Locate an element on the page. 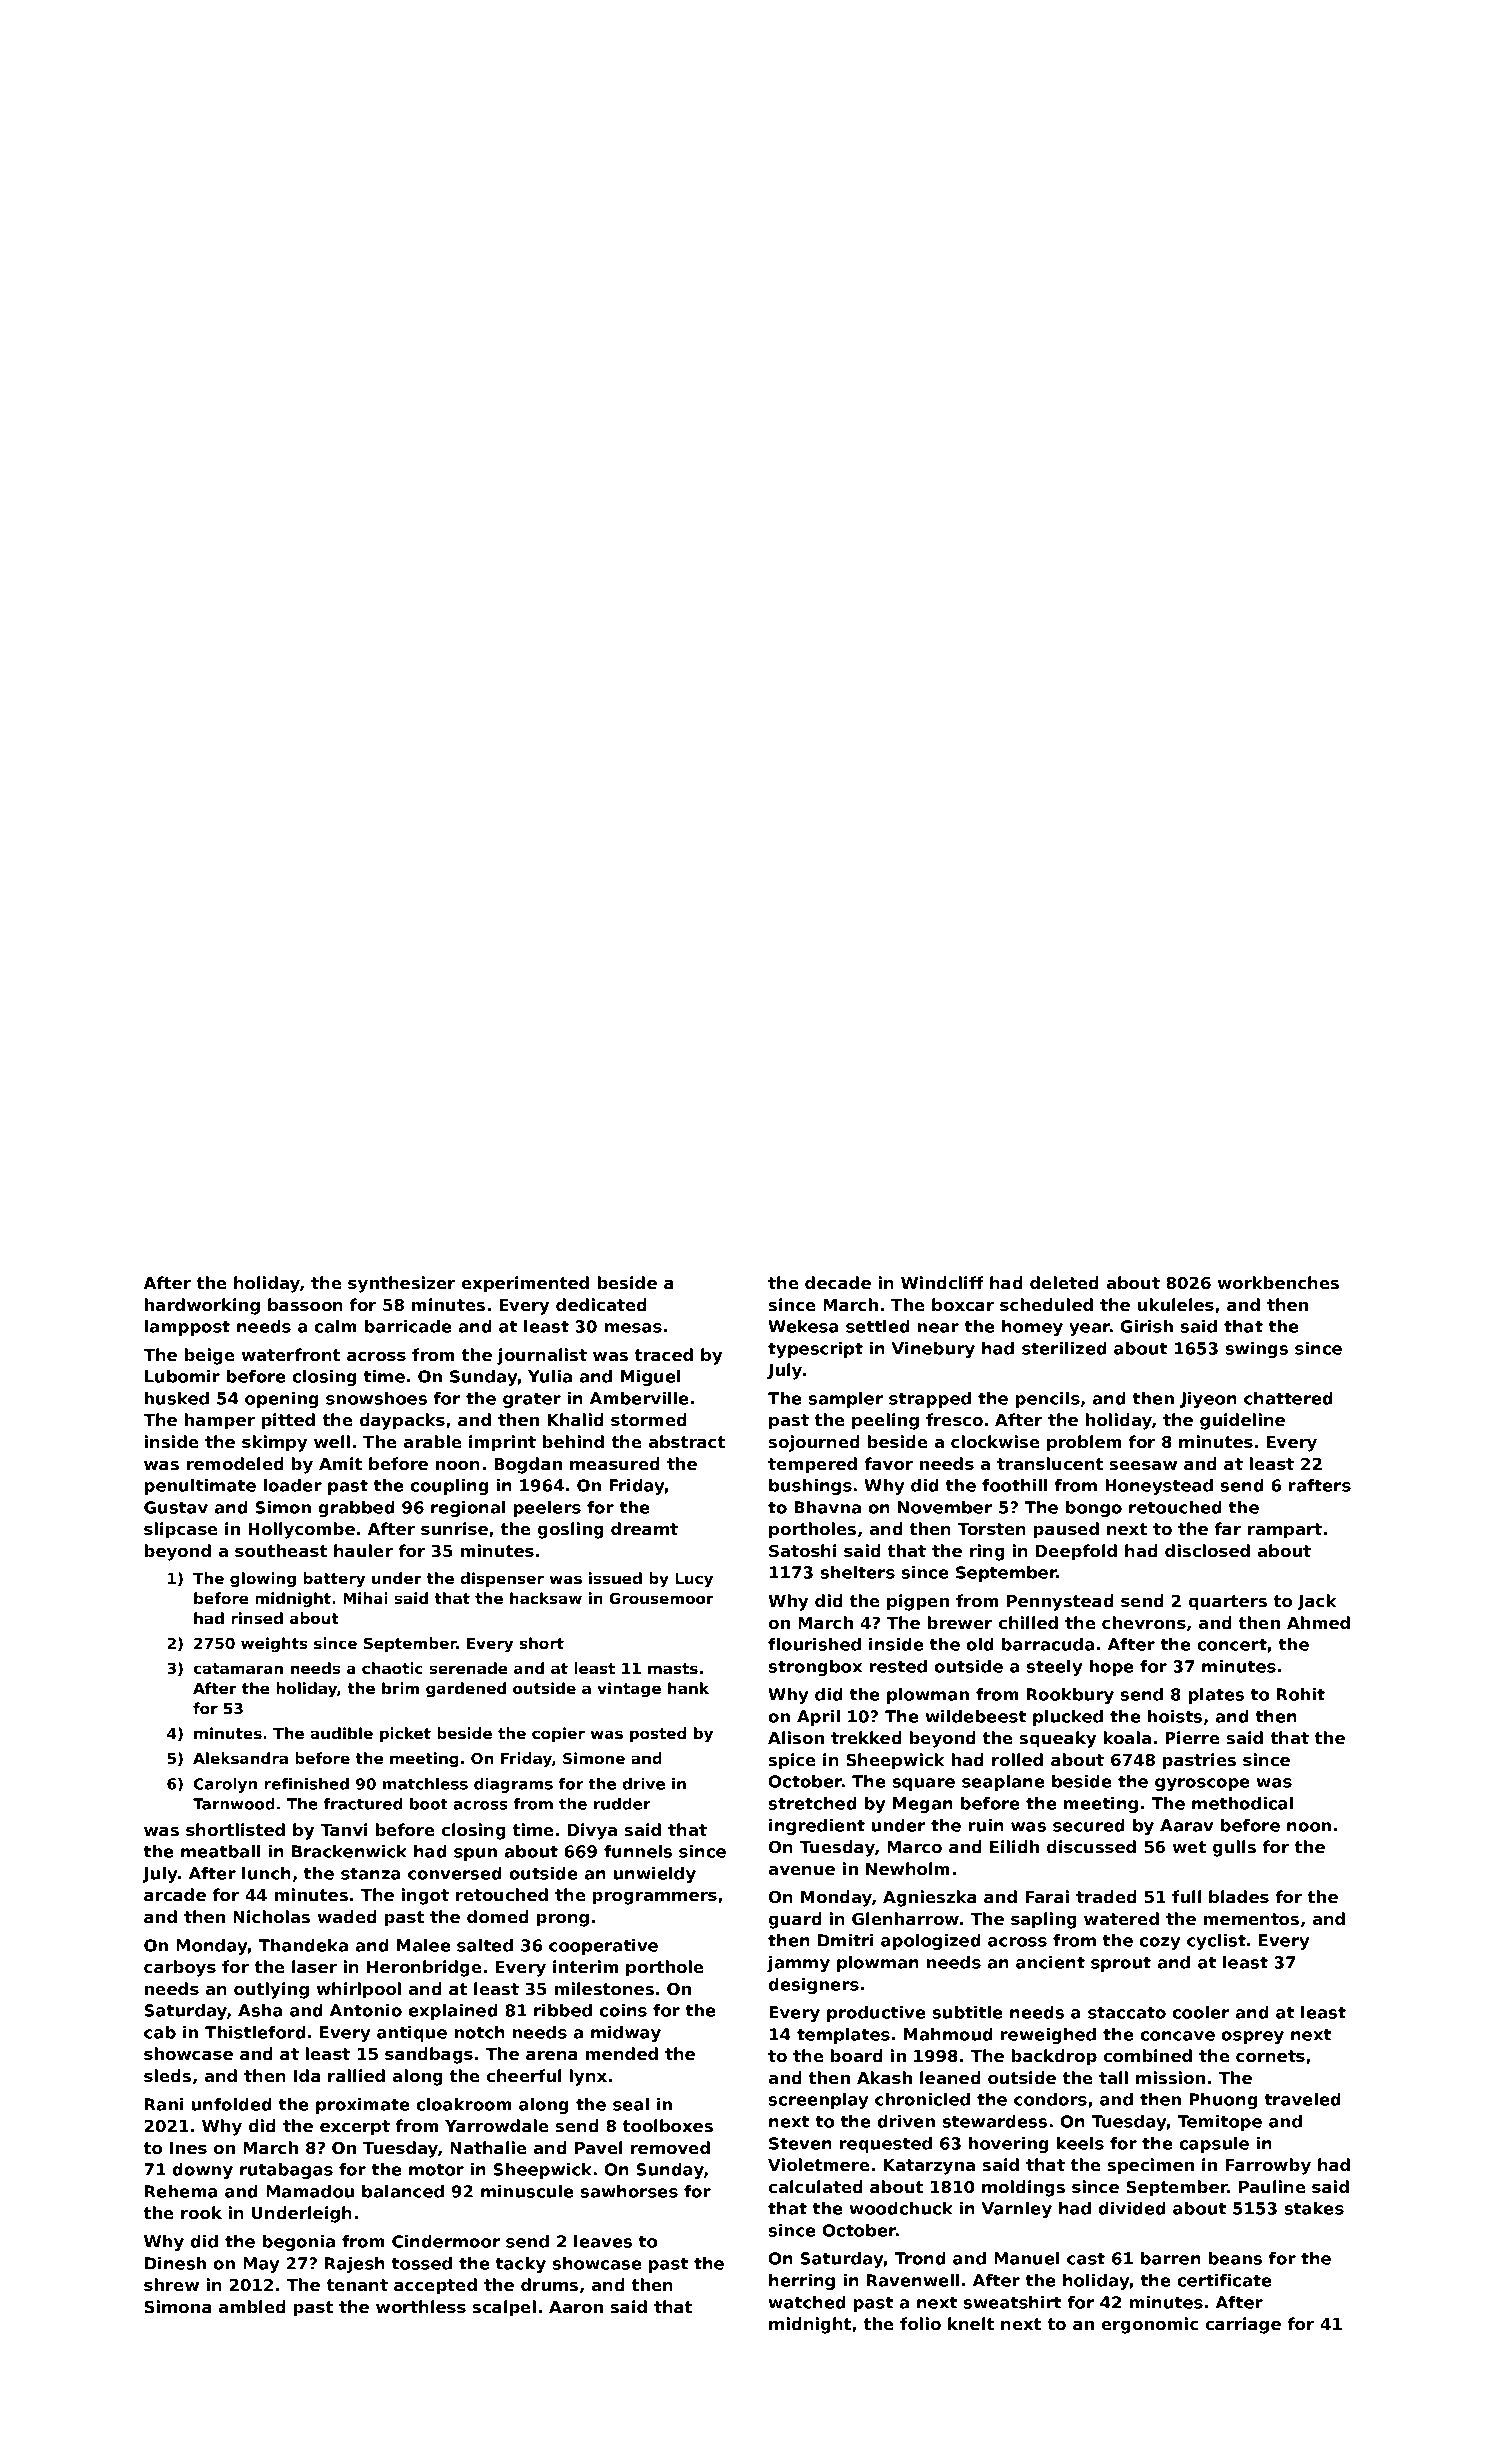 This page has width=1496, height=2464. methodical is located at coordinates (1243, 1803).
